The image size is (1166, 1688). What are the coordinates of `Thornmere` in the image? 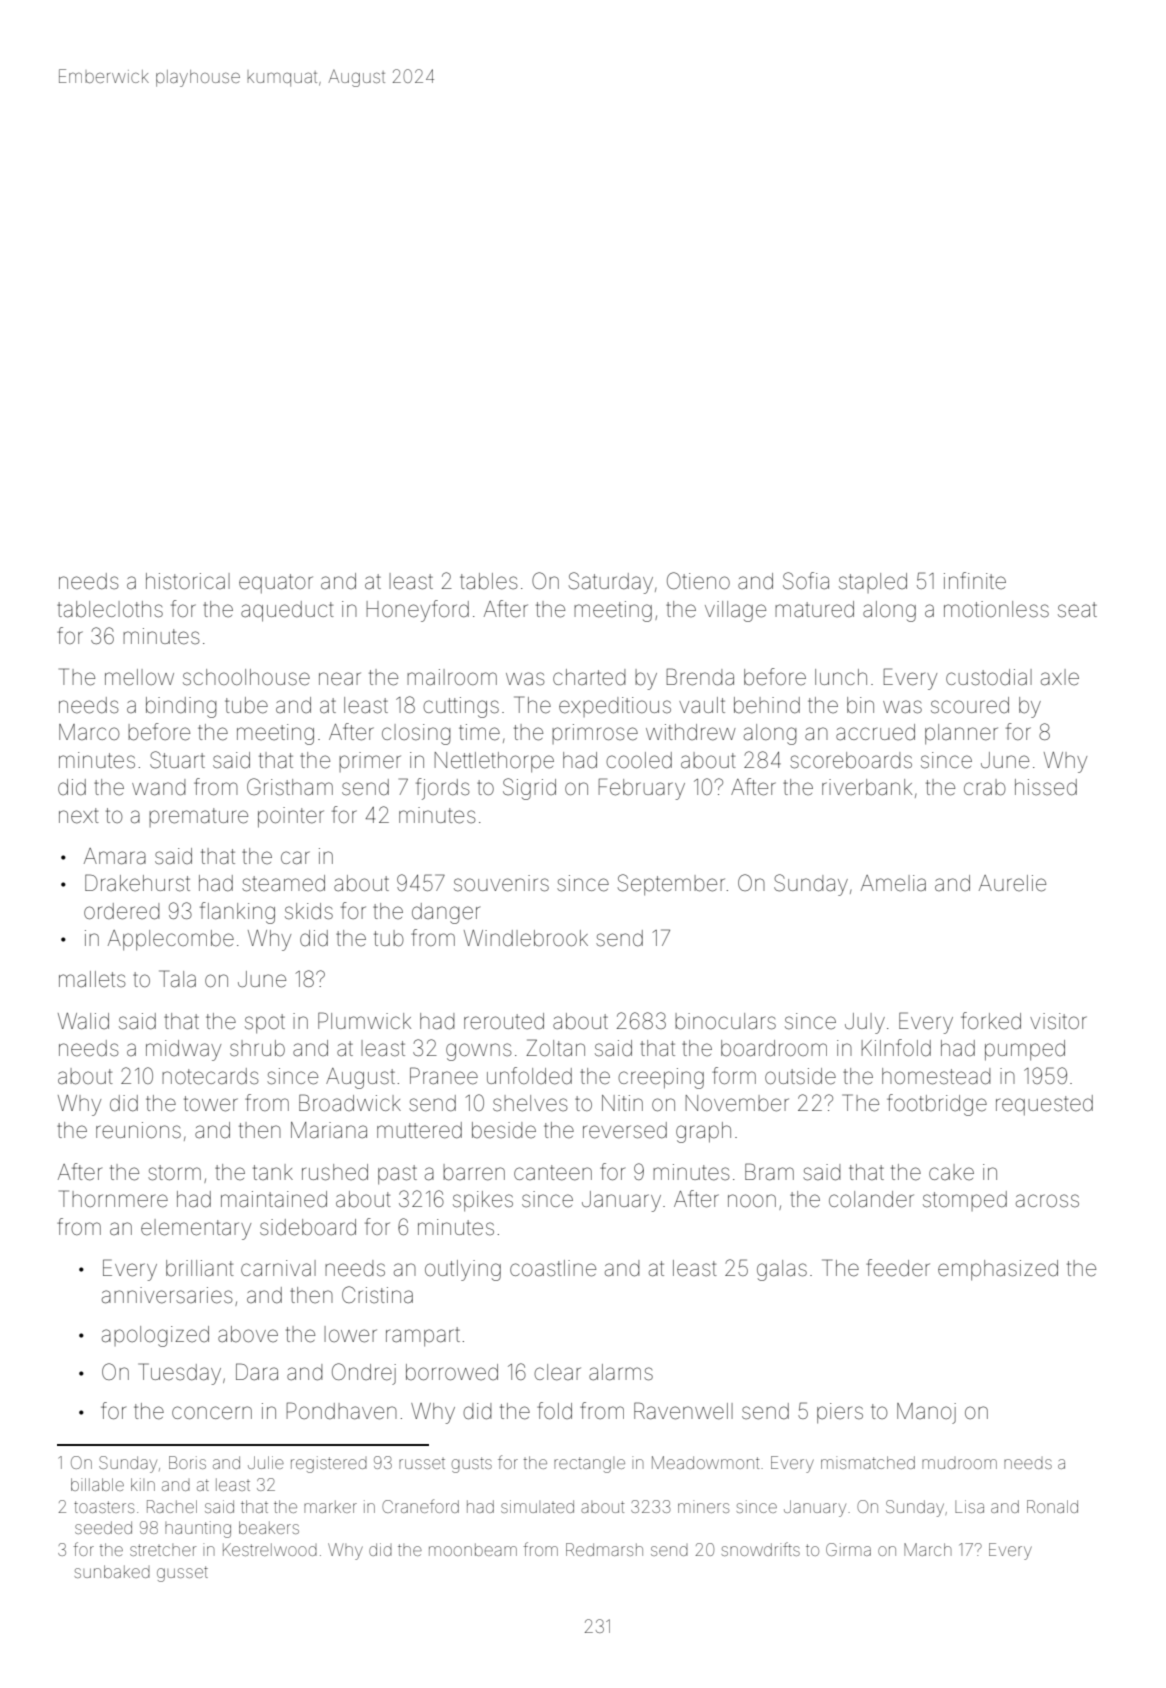 It's located at (113, 1199).
